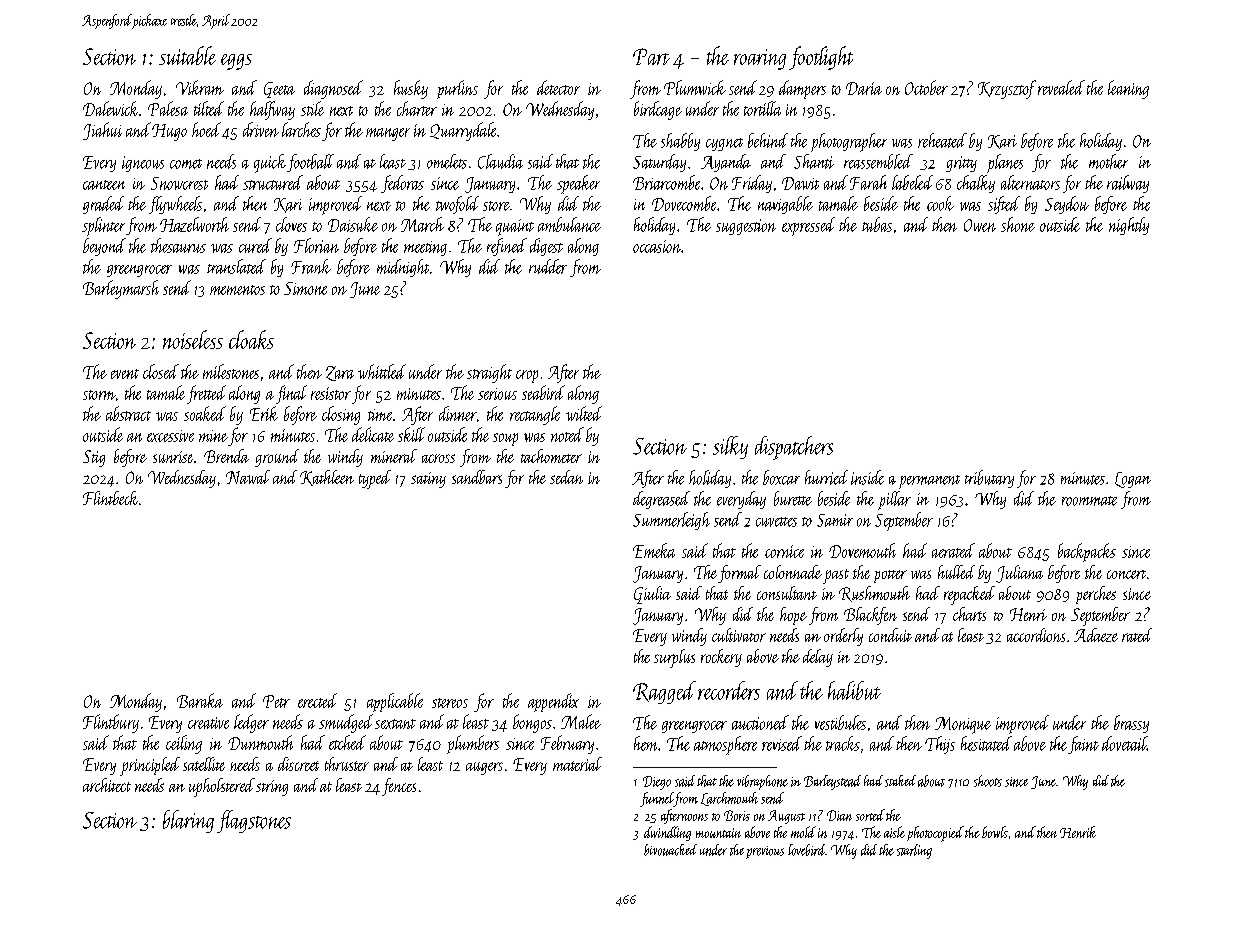 The width and height of the screenshot is (1233, 952). I want to click on splinter, so click(103, 226).
